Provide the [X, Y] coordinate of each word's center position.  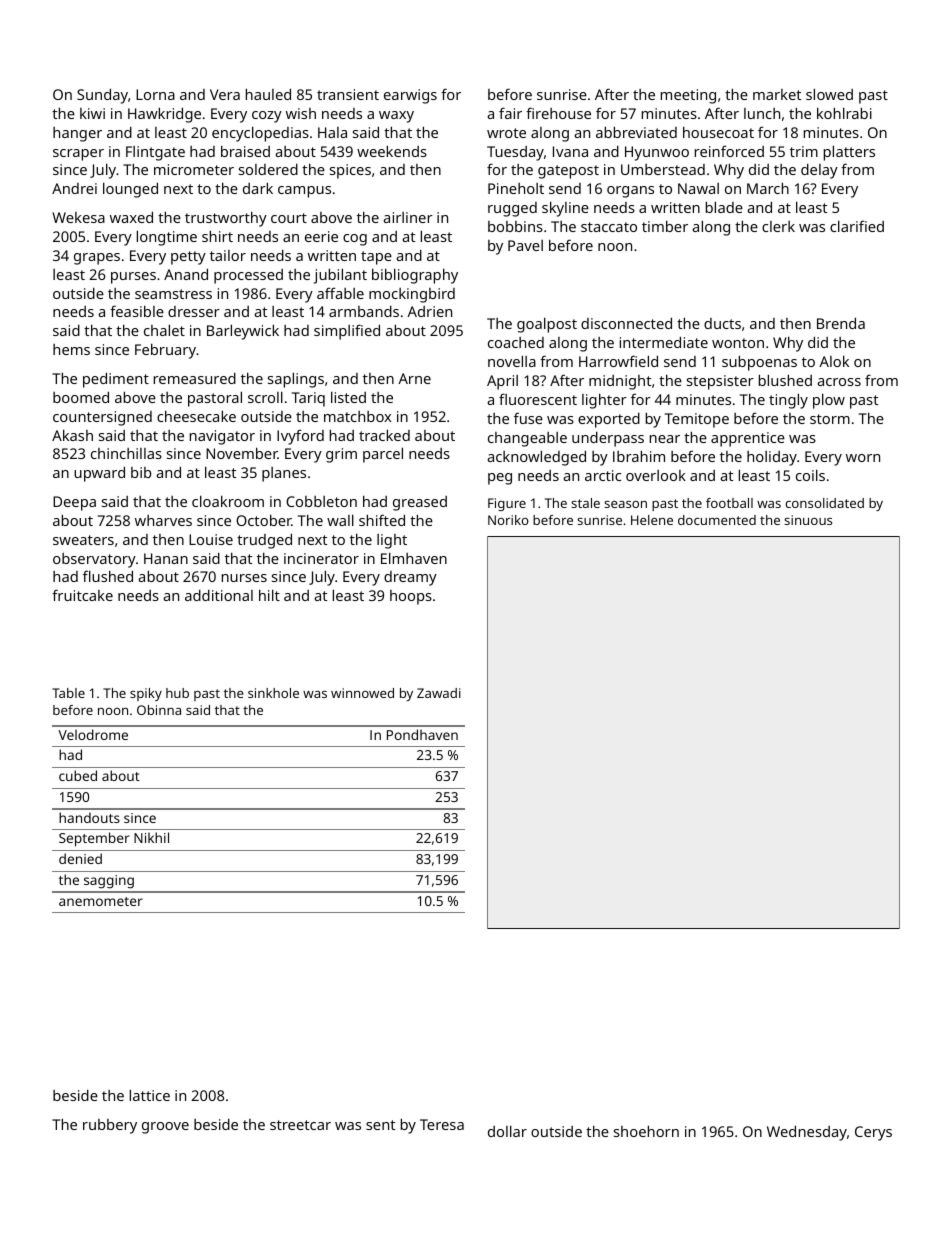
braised [245, 151]
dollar [507, 1131]
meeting [688, 96]
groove [165, 1128]
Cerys [873, 1133]
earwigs [410, 96]
